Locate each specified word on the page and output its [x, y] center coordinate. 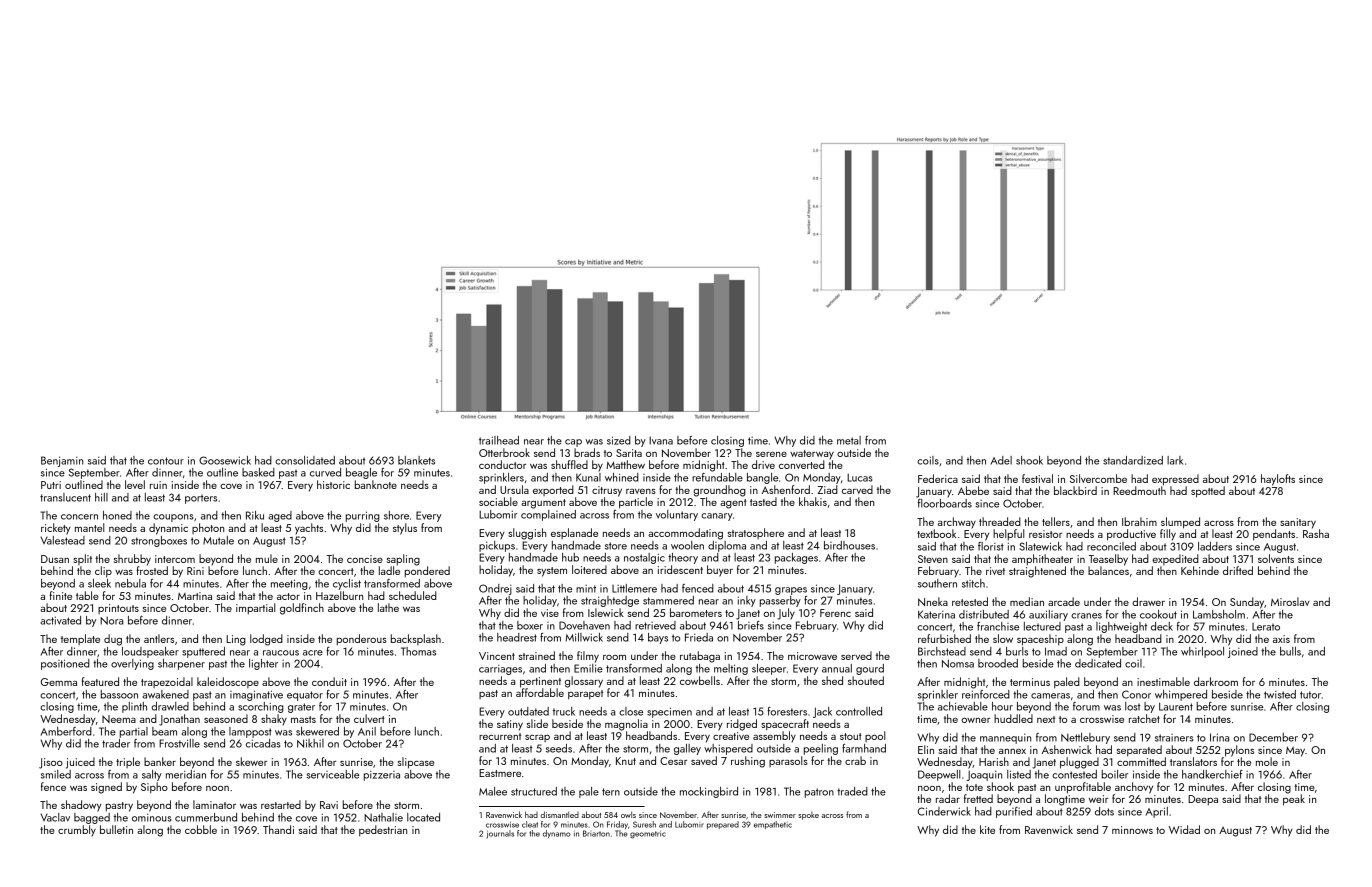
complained [548, 515]
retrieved [655, 625]
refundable [717, 477]
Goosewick [225, 460]
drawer [1148, 601]
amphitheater [1042, 559]
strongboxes [159, 541]
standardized [1133, 460]
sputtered [203, 652]
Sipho [154, 788]
